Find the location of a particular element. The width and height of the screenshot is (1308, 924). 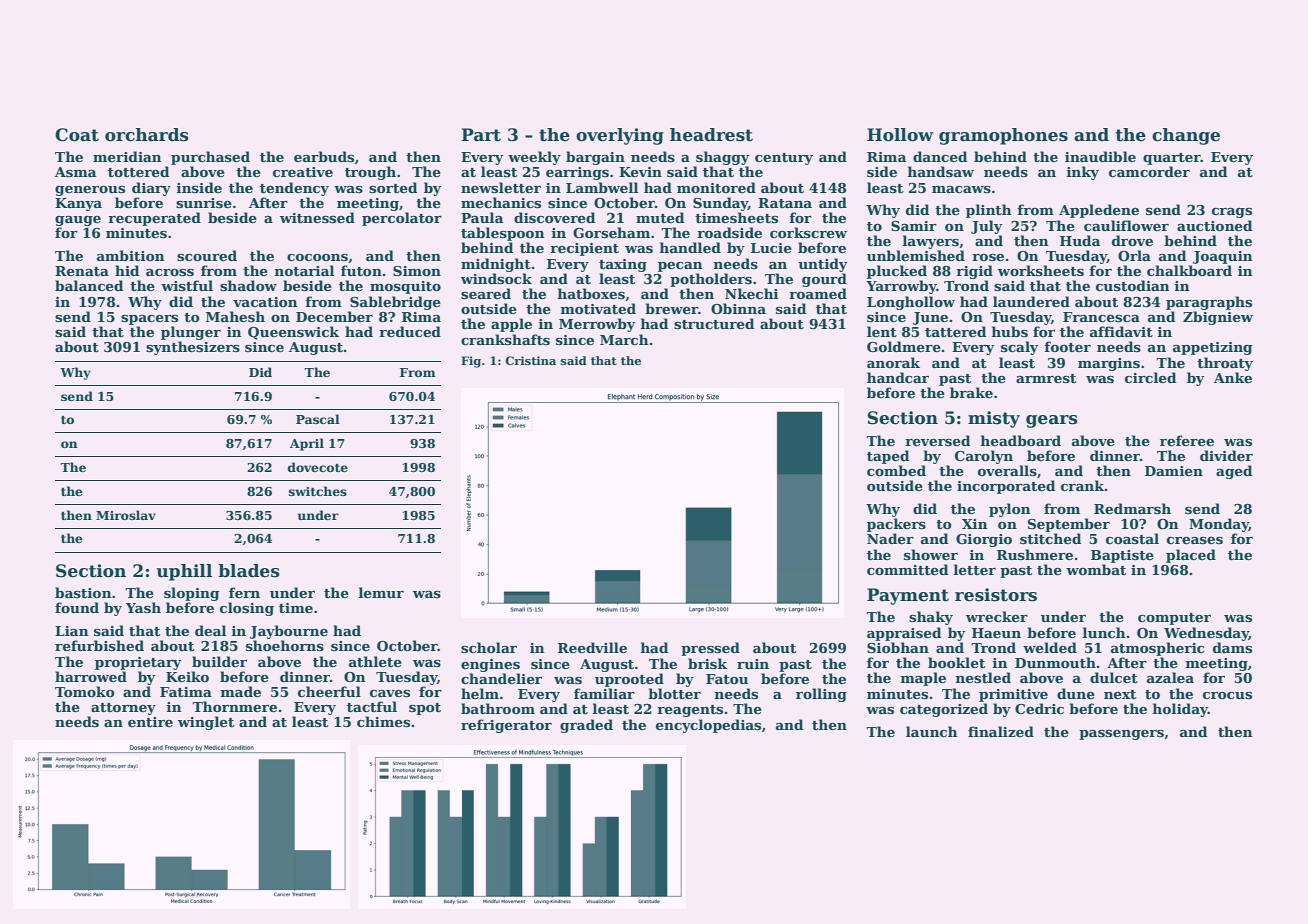

structured is located at coordinates (714, 323).
